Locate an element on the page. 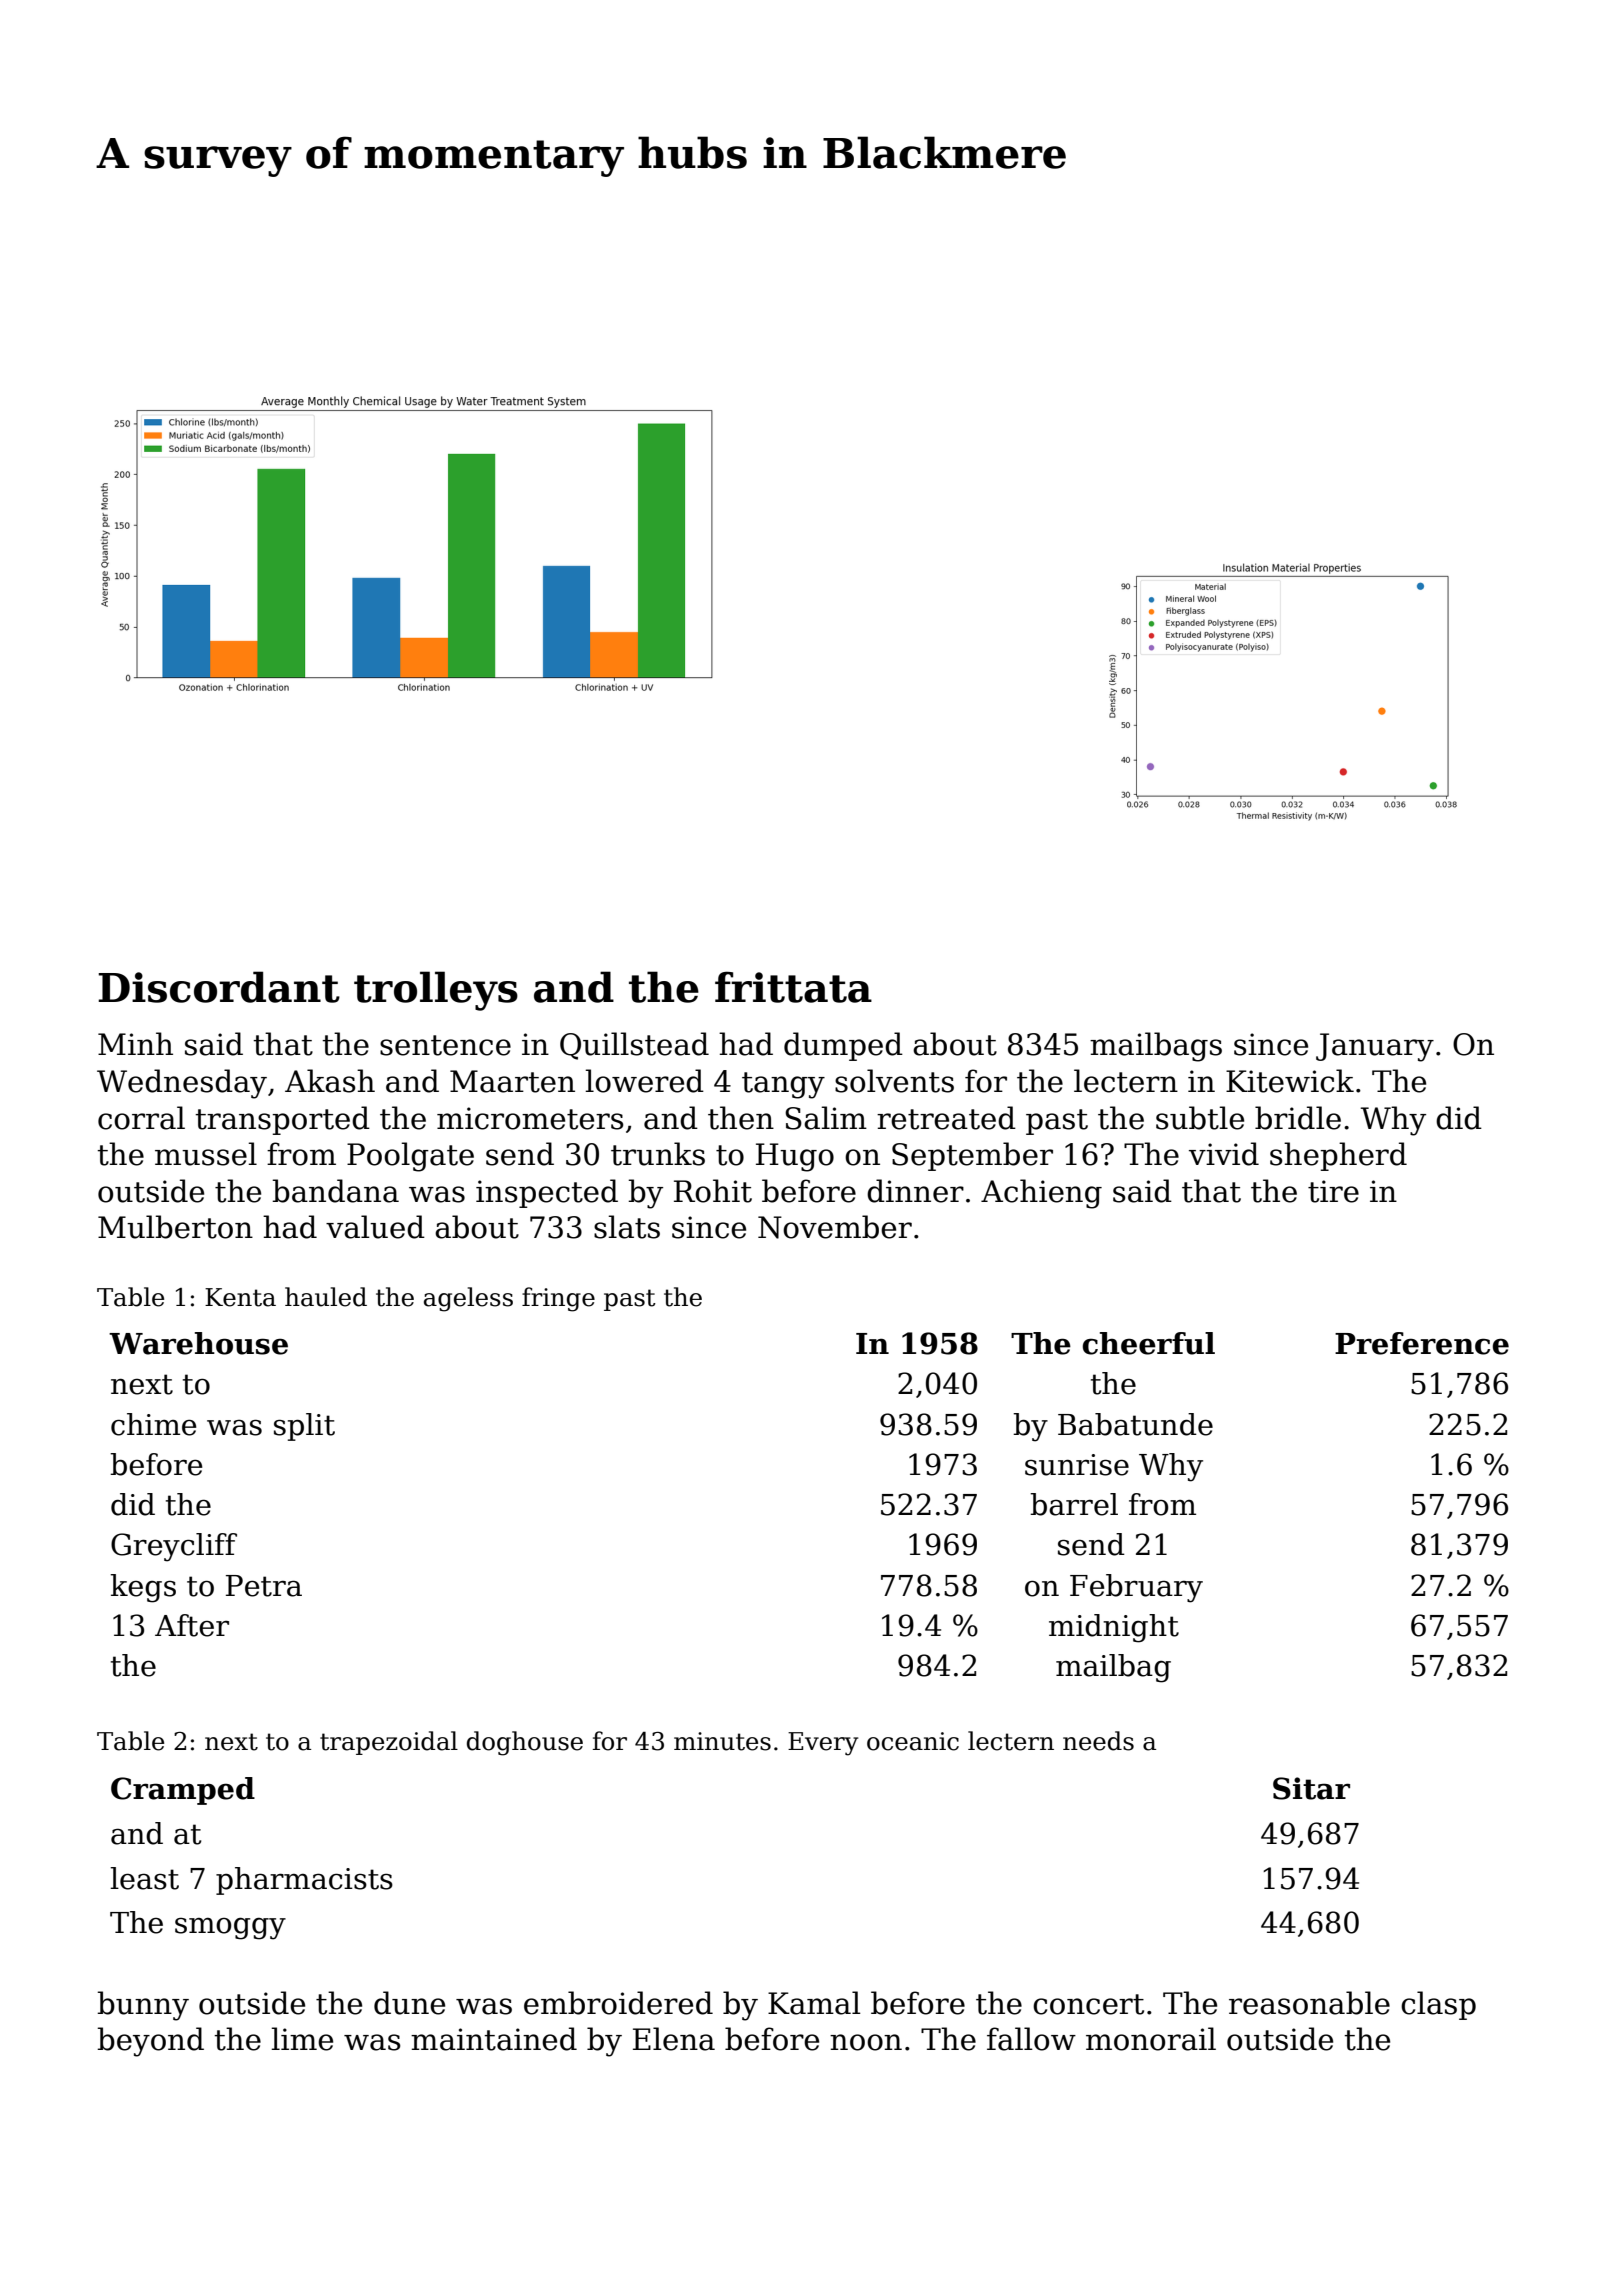 The width and height of the page is (1620, 2292). Warehouse is located at coordinates (198, 1343).
